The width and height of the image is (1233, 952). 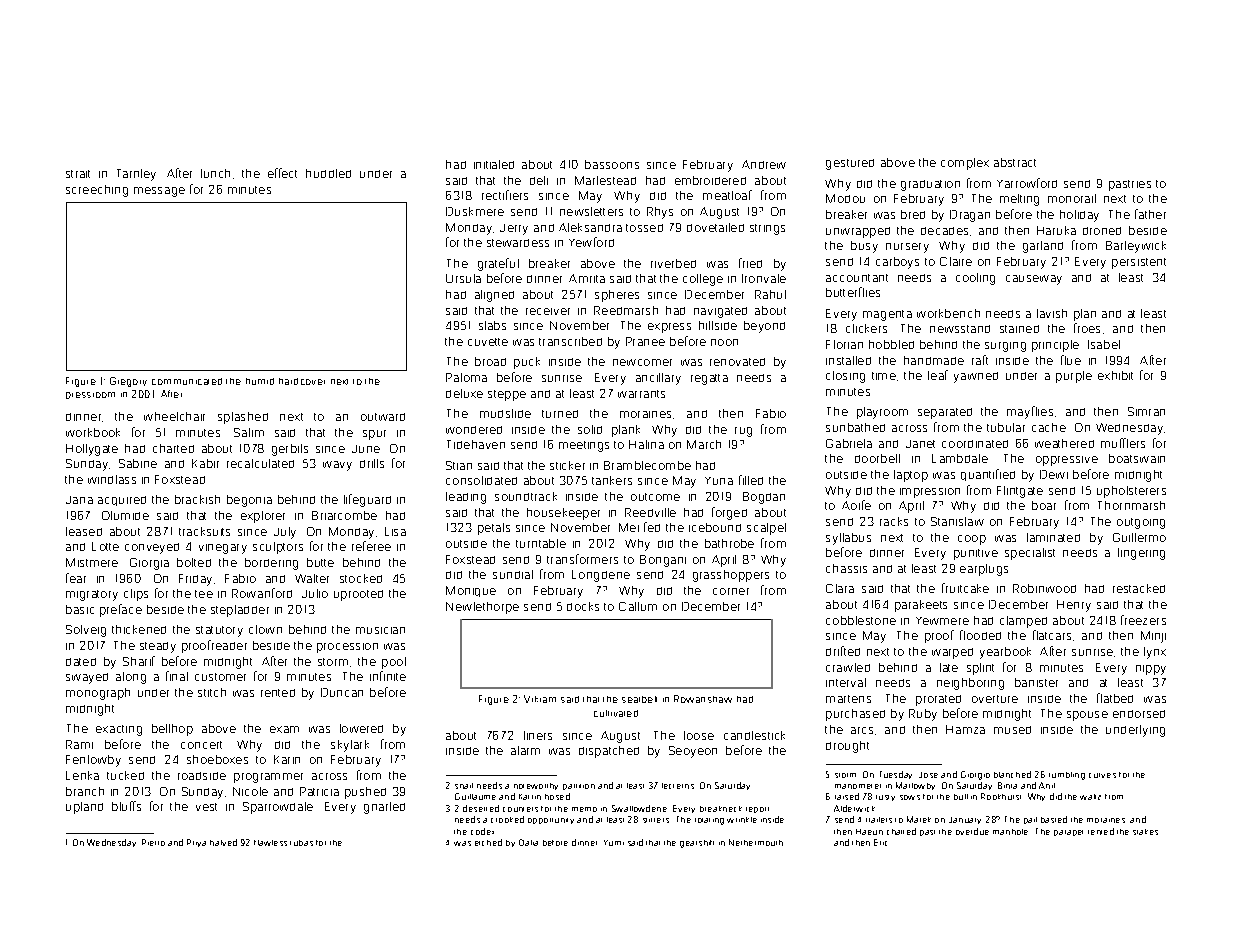 What do you see at coordinates (1030, 412) in the image?
I see `mayflies` at bounding box center [1030, 412].
